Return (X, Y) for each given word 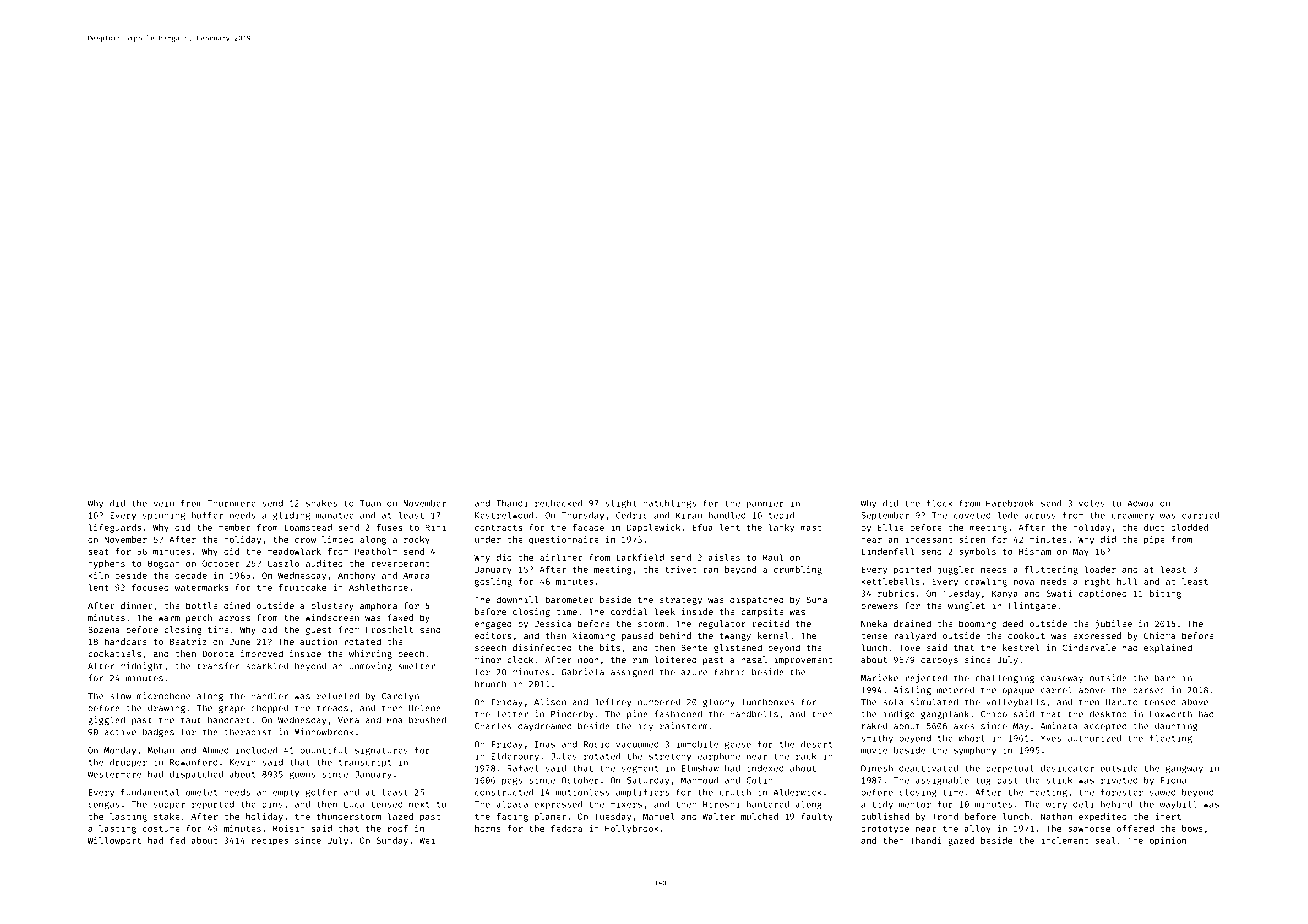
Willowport (114, 841)
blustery (332, 606)
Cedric (631, 515)
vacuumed (637, 744)
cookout (1026, 635)
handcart (229, 720)
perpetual (1010, 769)
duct (1154, 527)
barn (1165, 678)
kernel (773, 635)
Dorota (218, 654)
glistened (738, 648)
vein (164, 503)
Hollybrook (632, 829)
